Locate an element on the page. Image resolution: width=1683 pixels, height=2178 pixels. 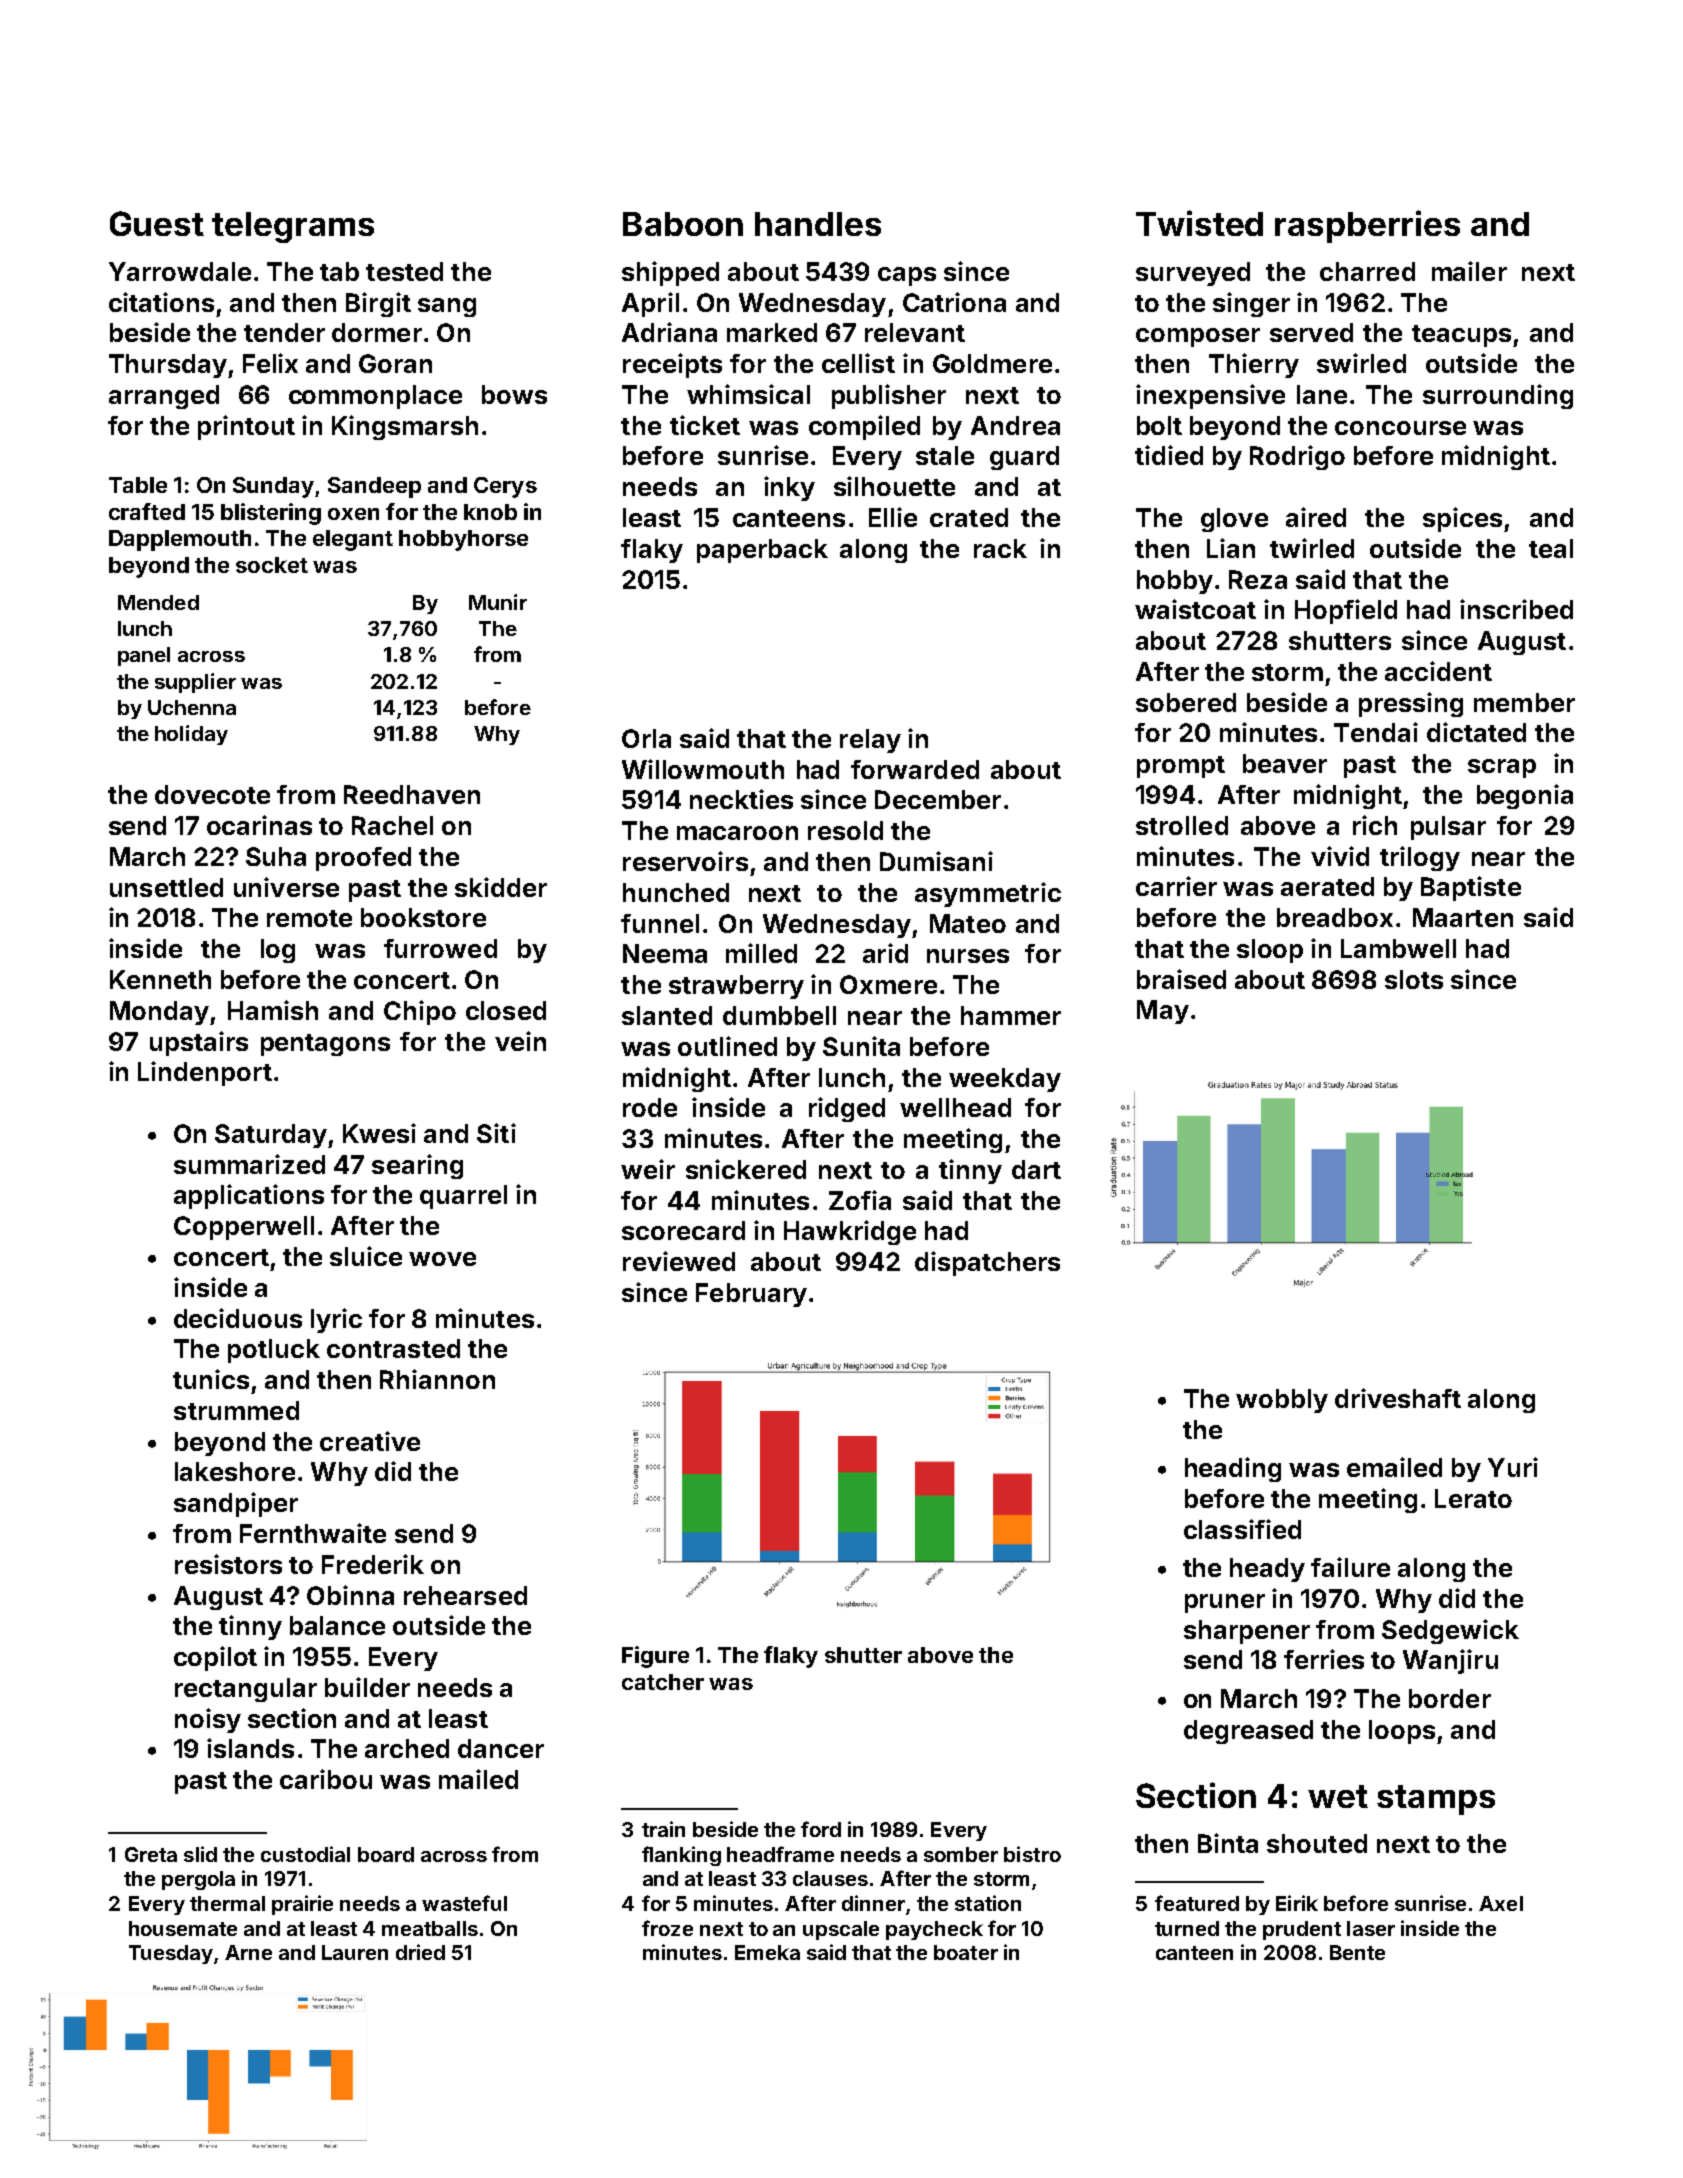
forwarded is located at coordinates (915, 769).
